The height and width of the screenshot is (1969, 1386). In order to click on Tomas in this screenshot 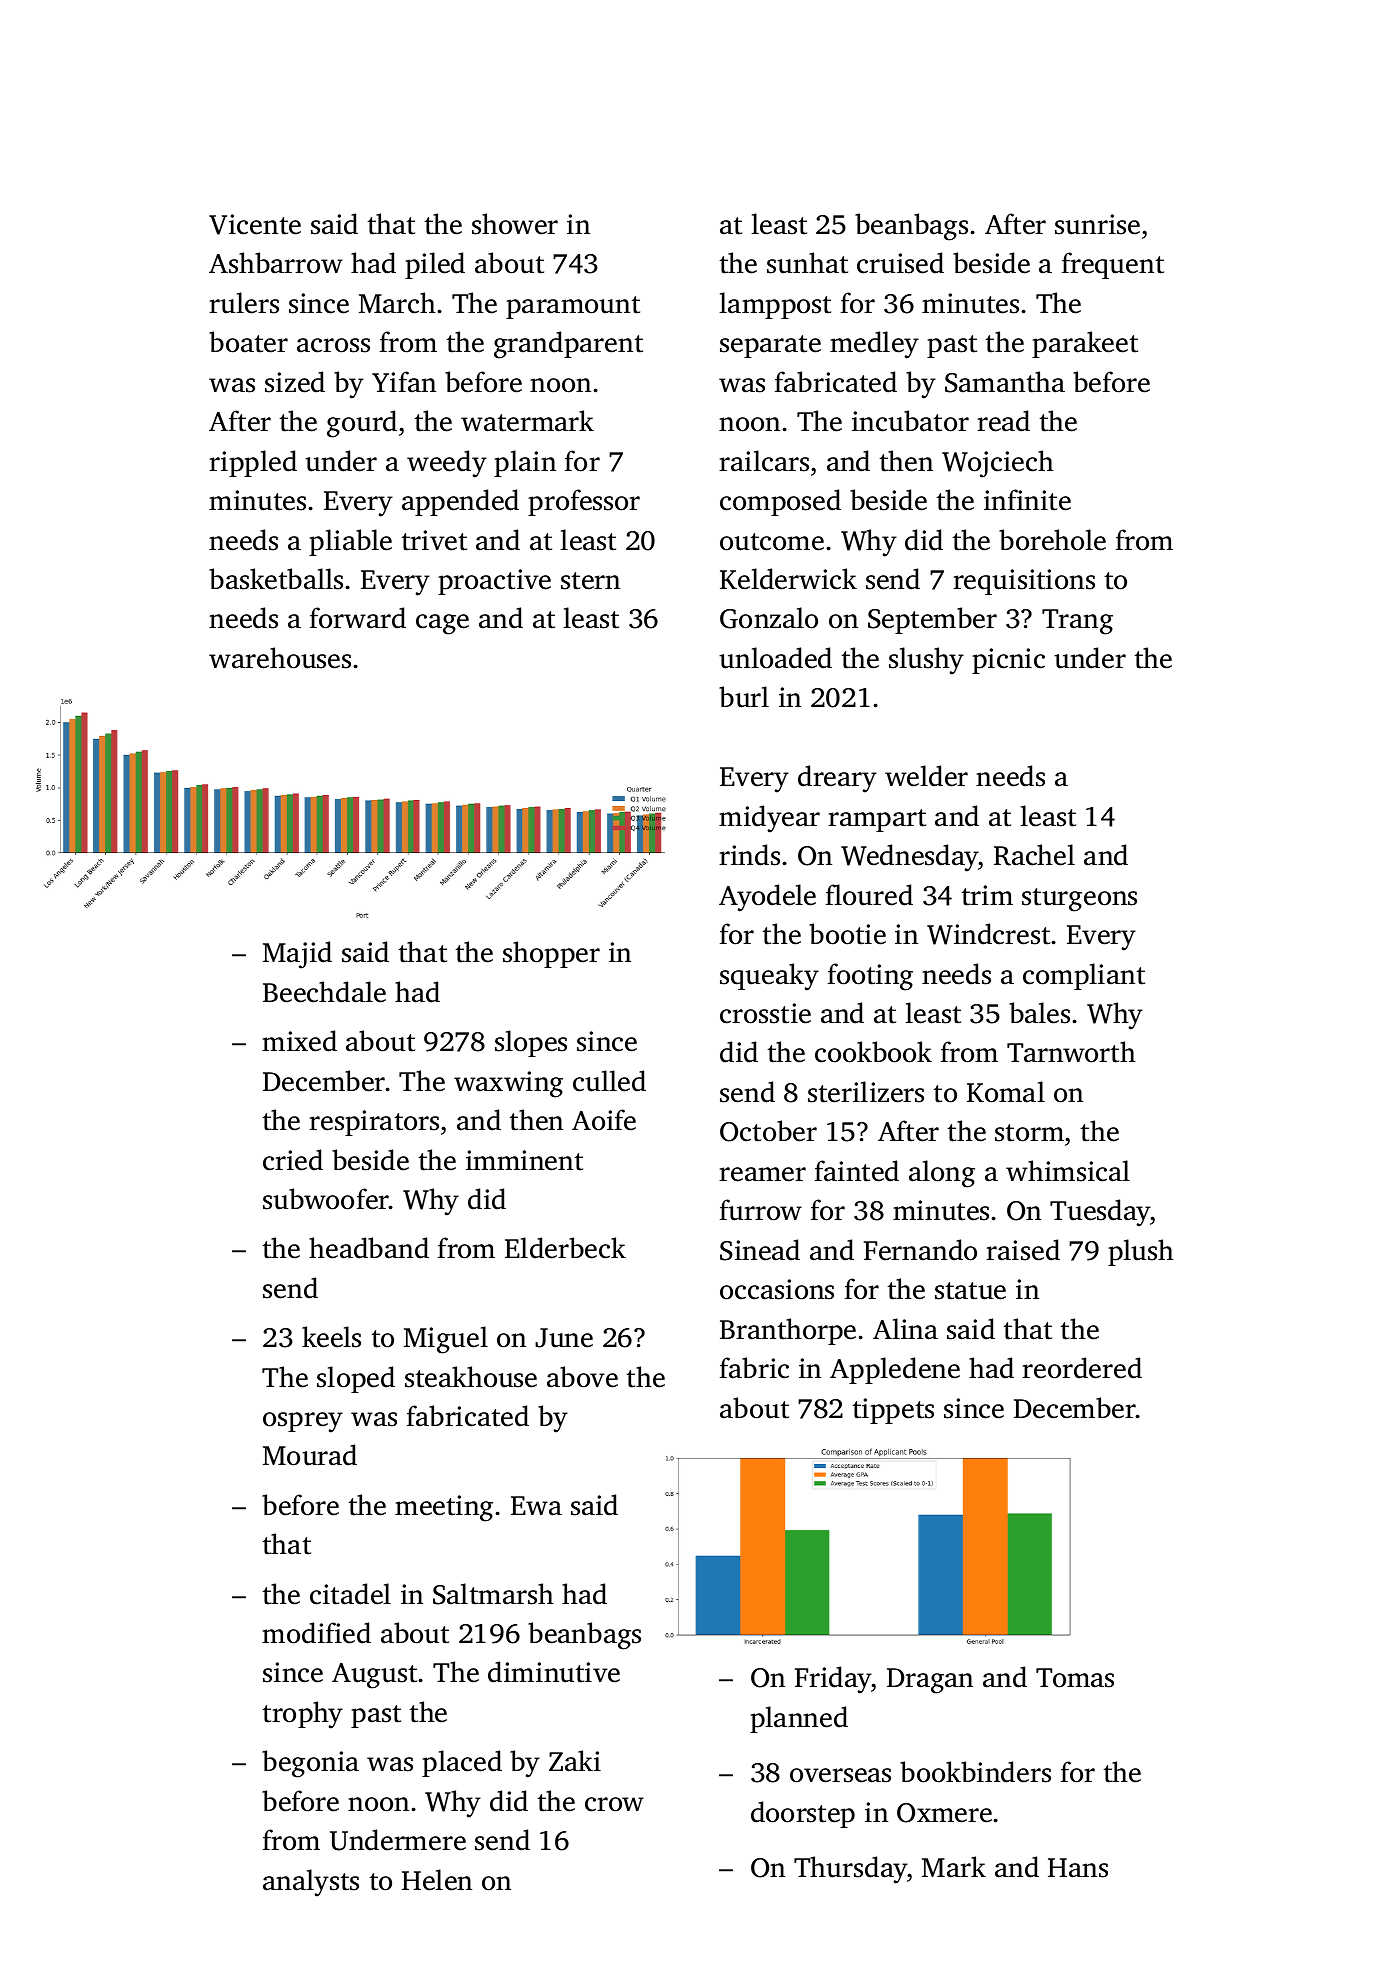, I will do `click(1075, 1678)`.
